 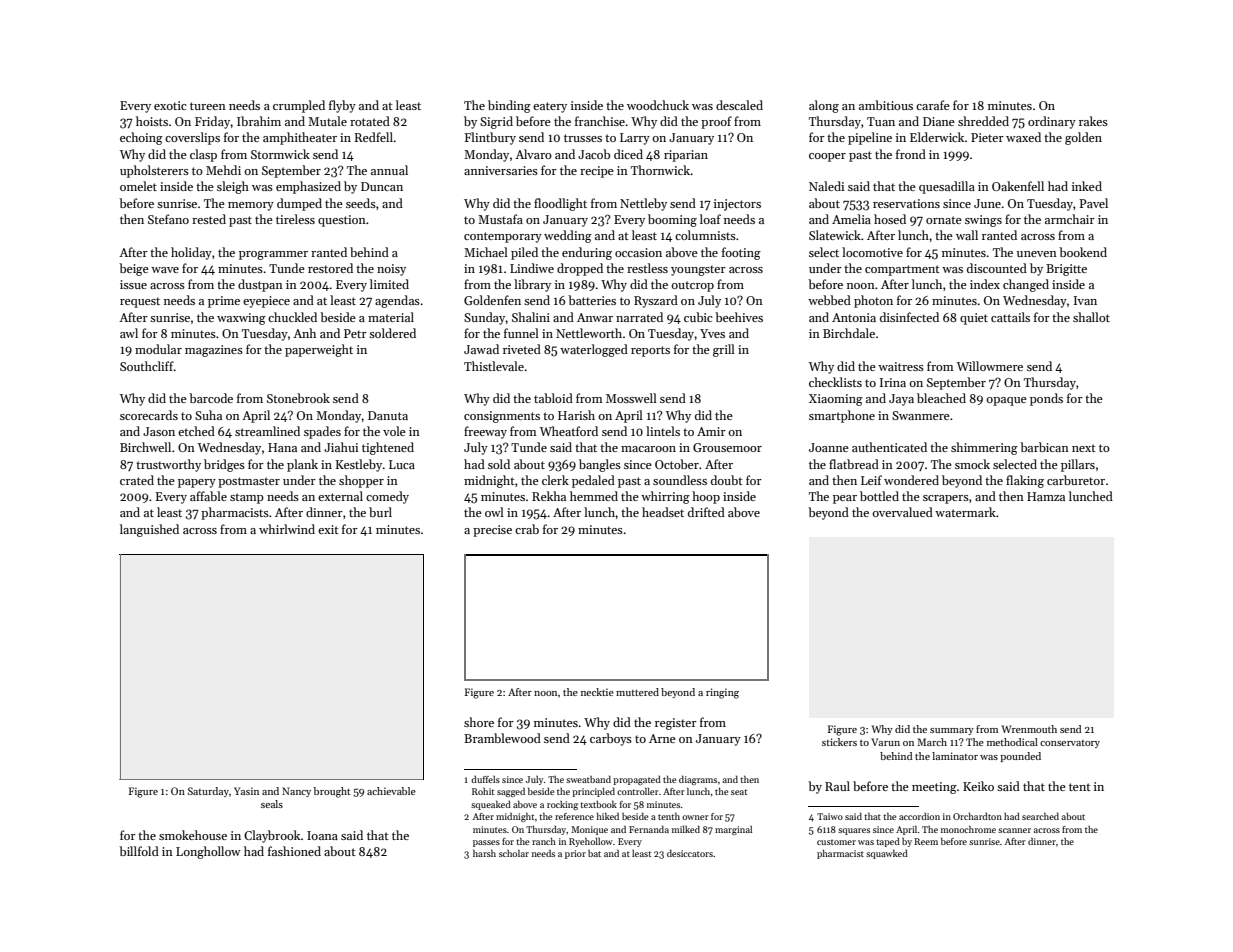 What do you see at coordinates (706, 512) in the screenshot?
I see `drifted` at bounding box center [706, 512].
